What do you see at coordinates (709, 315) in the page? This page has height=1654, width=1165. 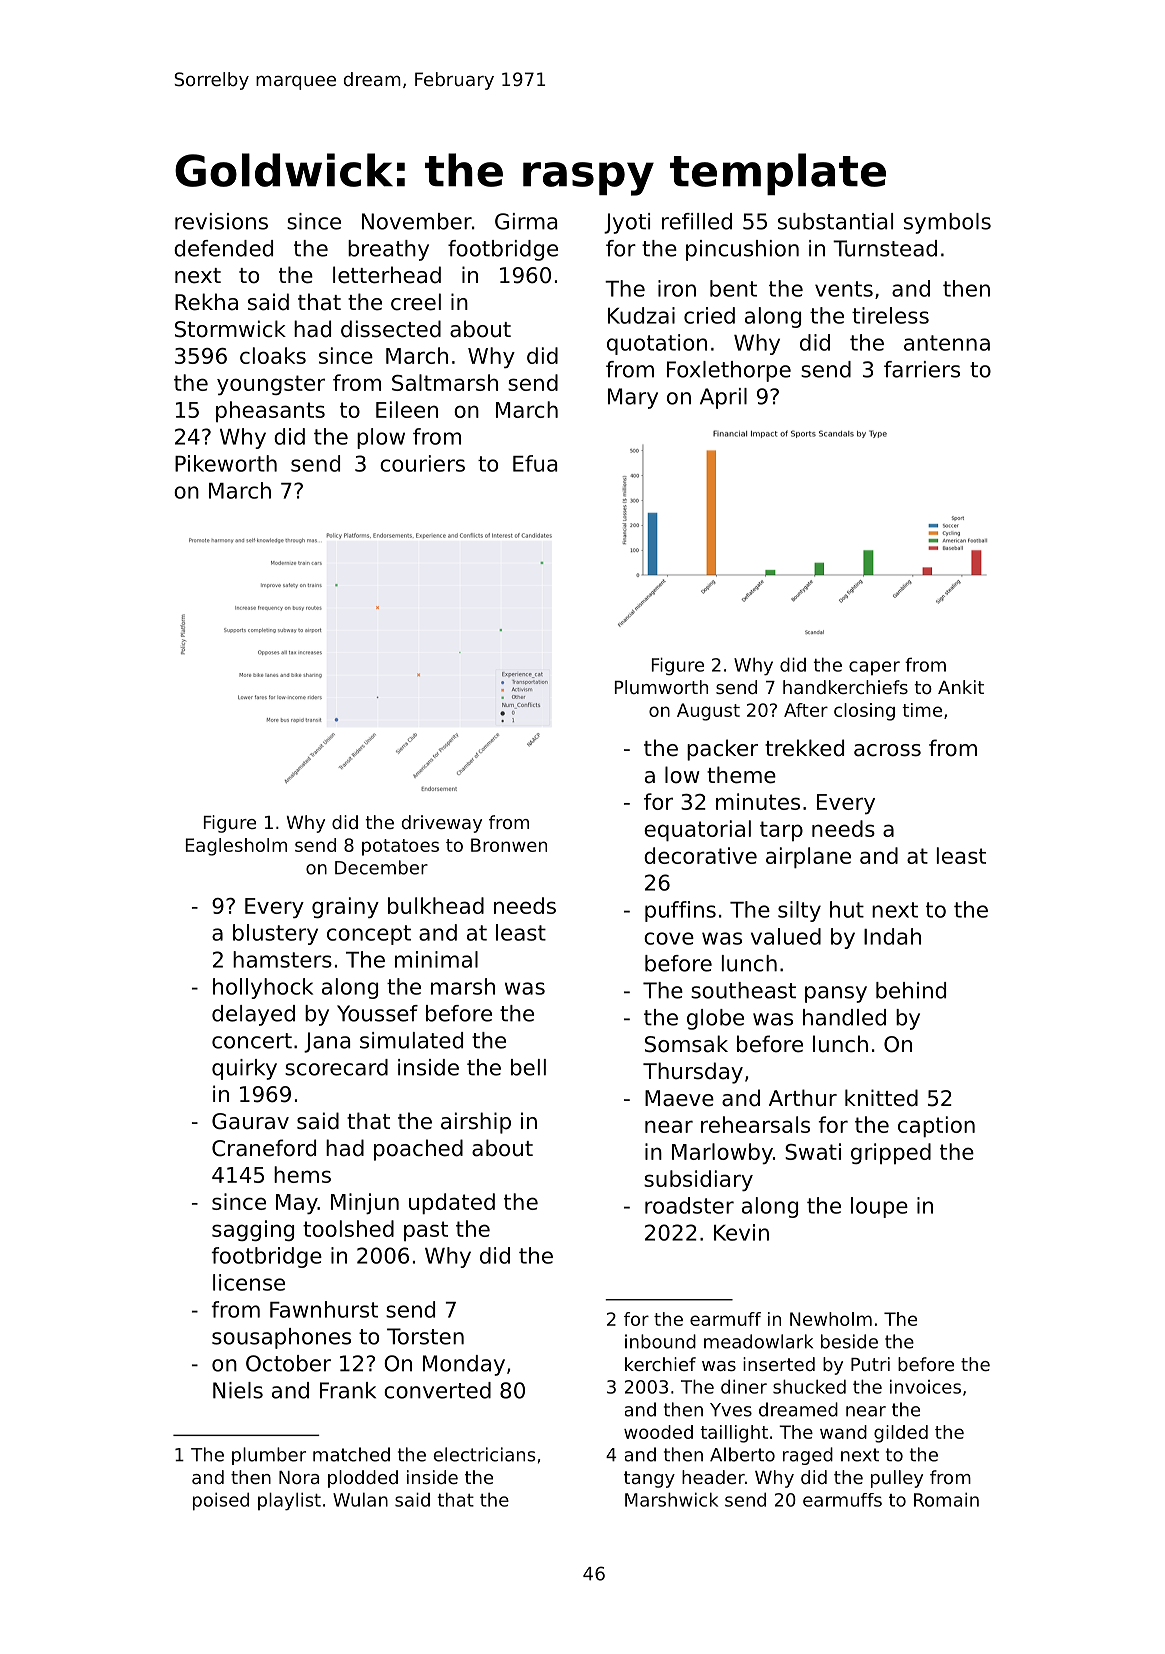 I see `cried` at bounding box center [709, 315].
